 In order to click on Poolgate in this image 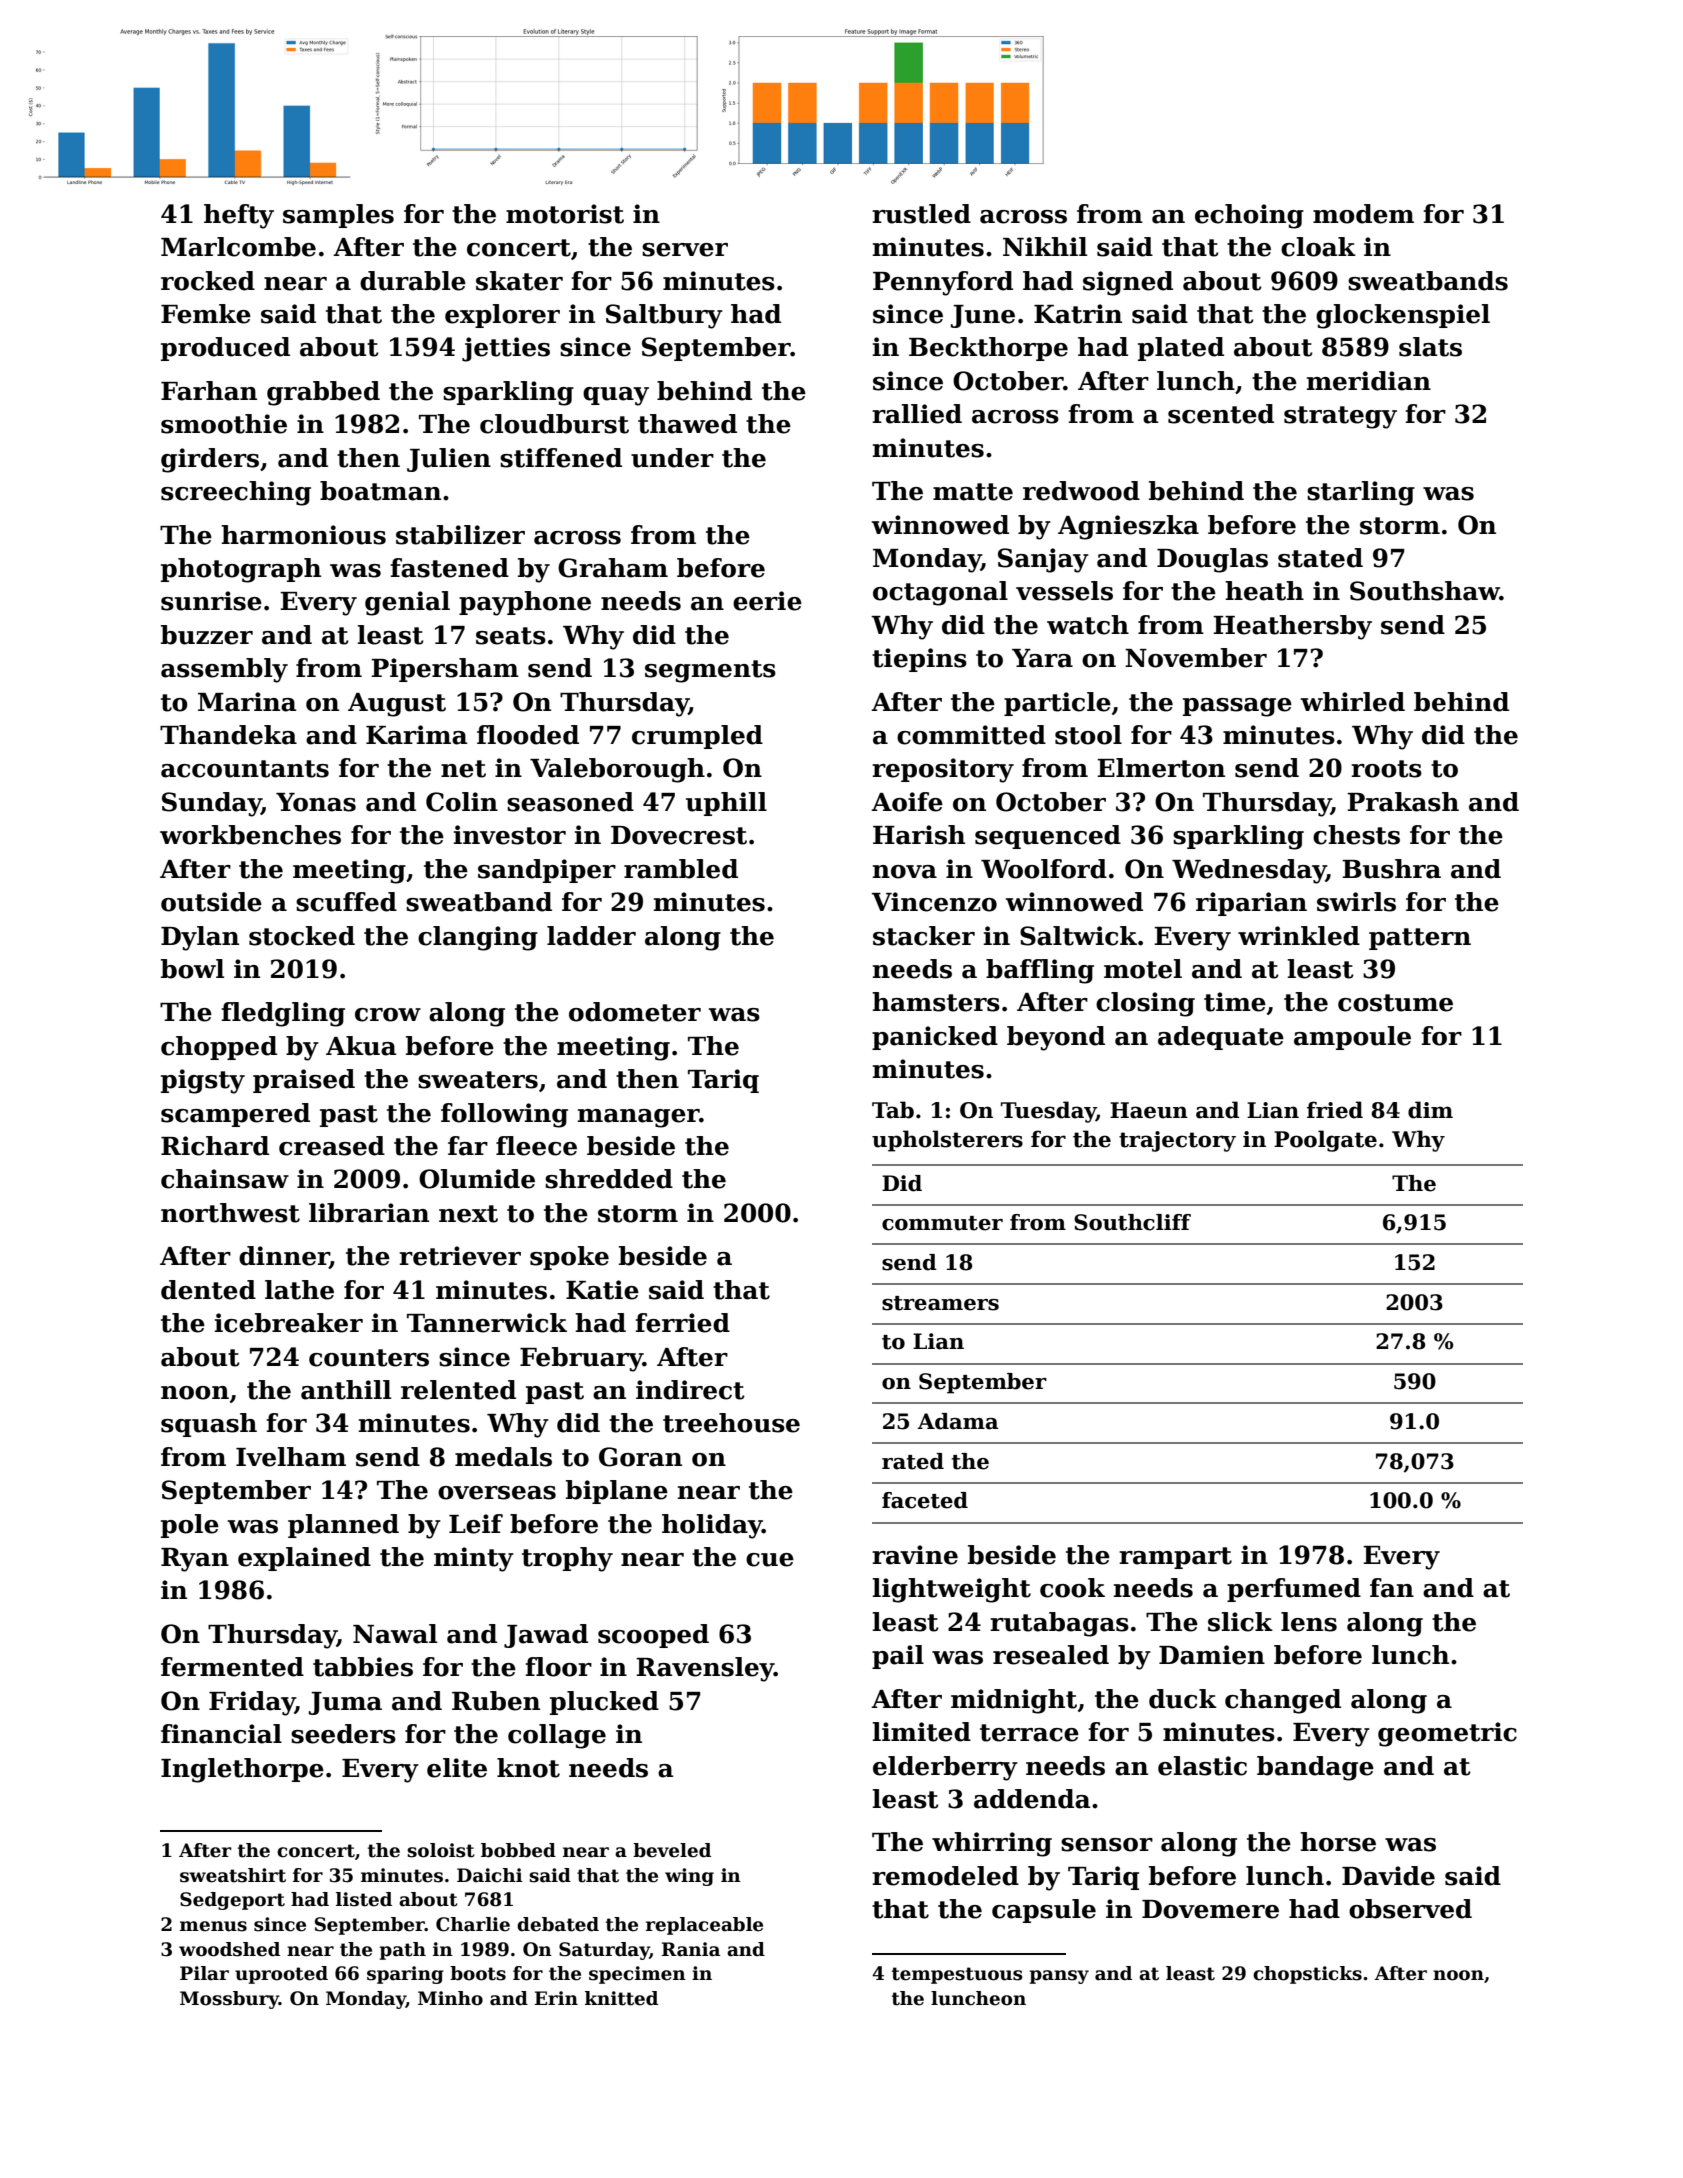, I will do `click(1325, 1141)`.
